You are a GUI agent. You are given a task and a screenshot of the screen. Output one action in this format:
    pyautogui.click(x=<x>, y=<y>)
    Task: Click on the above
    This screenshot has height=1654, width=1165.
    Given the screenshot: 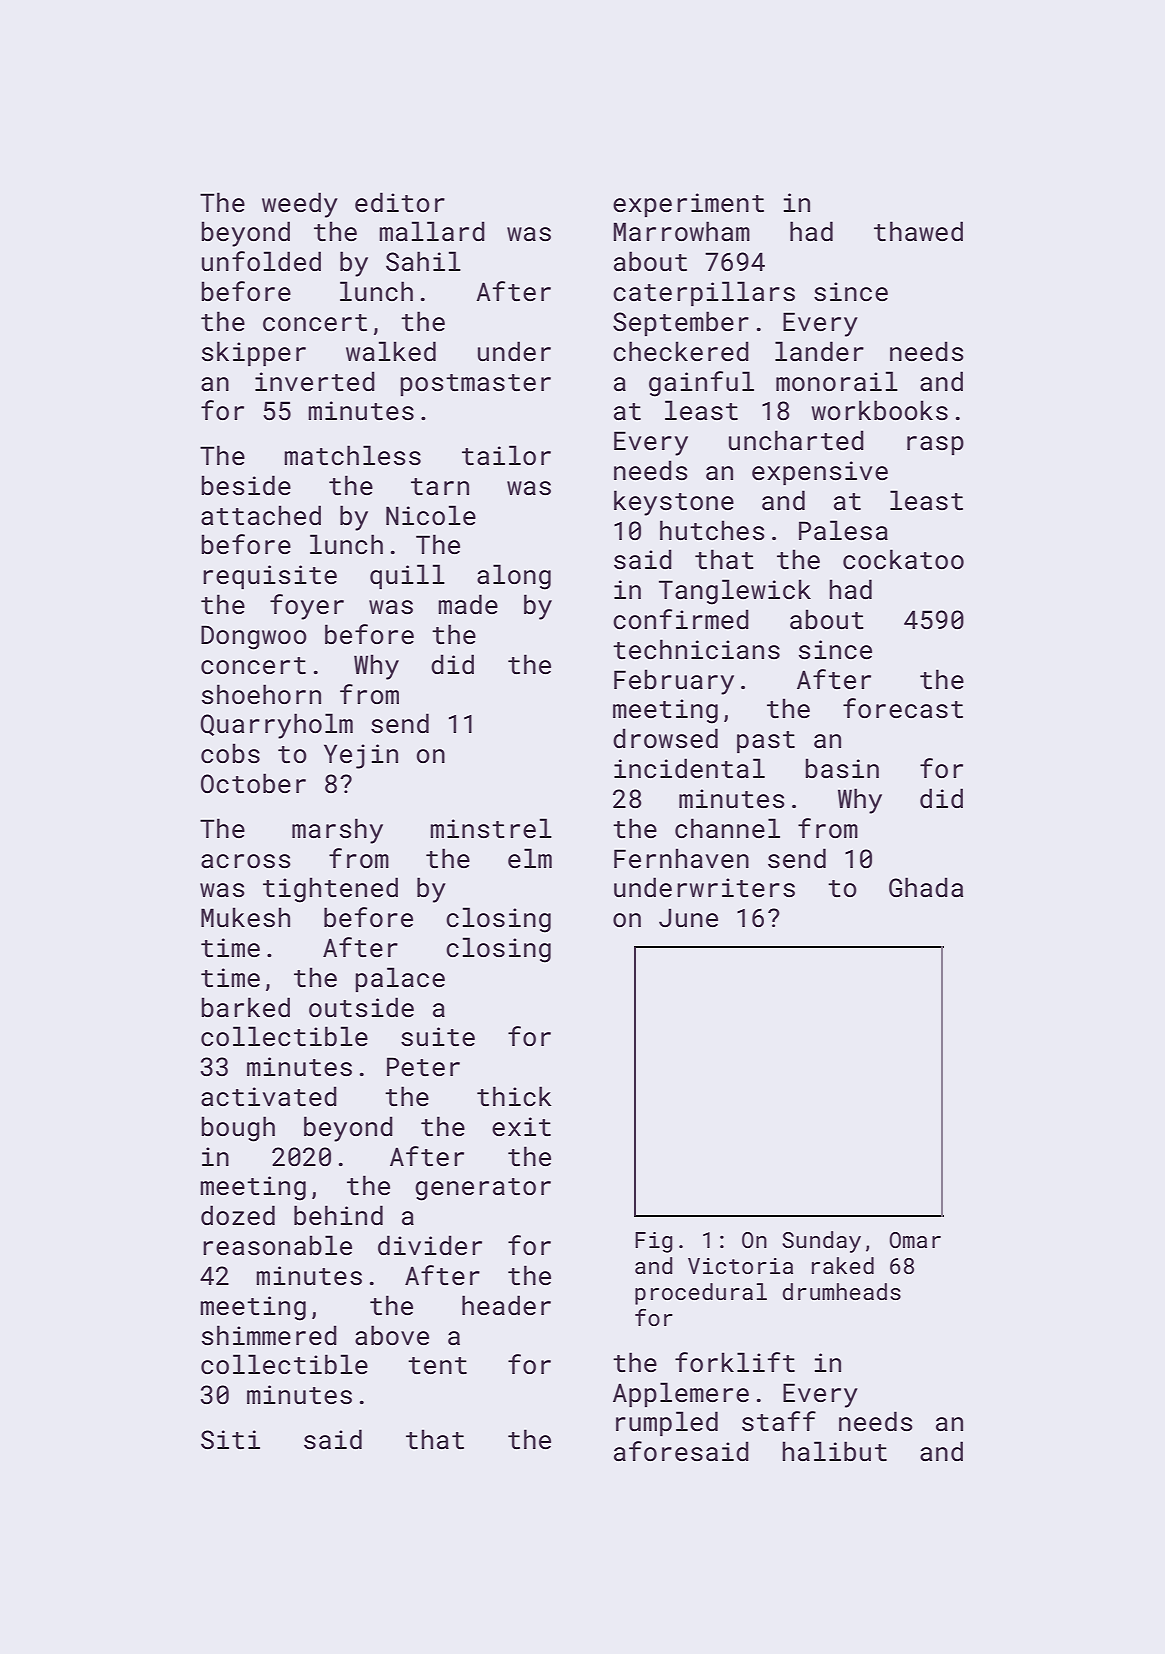 What is the action you would take?
    pyautogui.click(x=392, y=1335)
